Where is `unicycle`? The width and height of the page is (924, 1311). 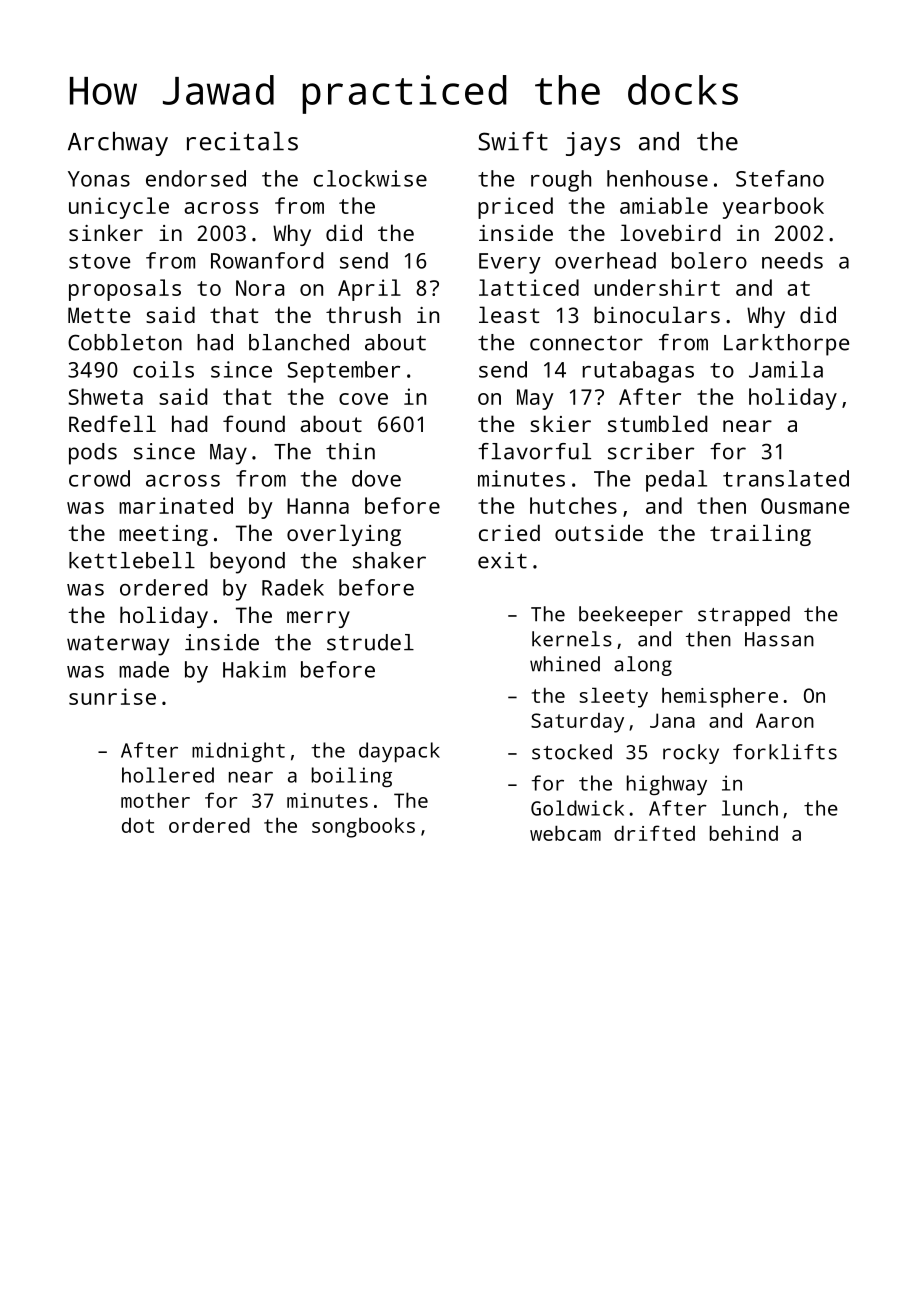 unicycle is located at coordinates (119, 208).
